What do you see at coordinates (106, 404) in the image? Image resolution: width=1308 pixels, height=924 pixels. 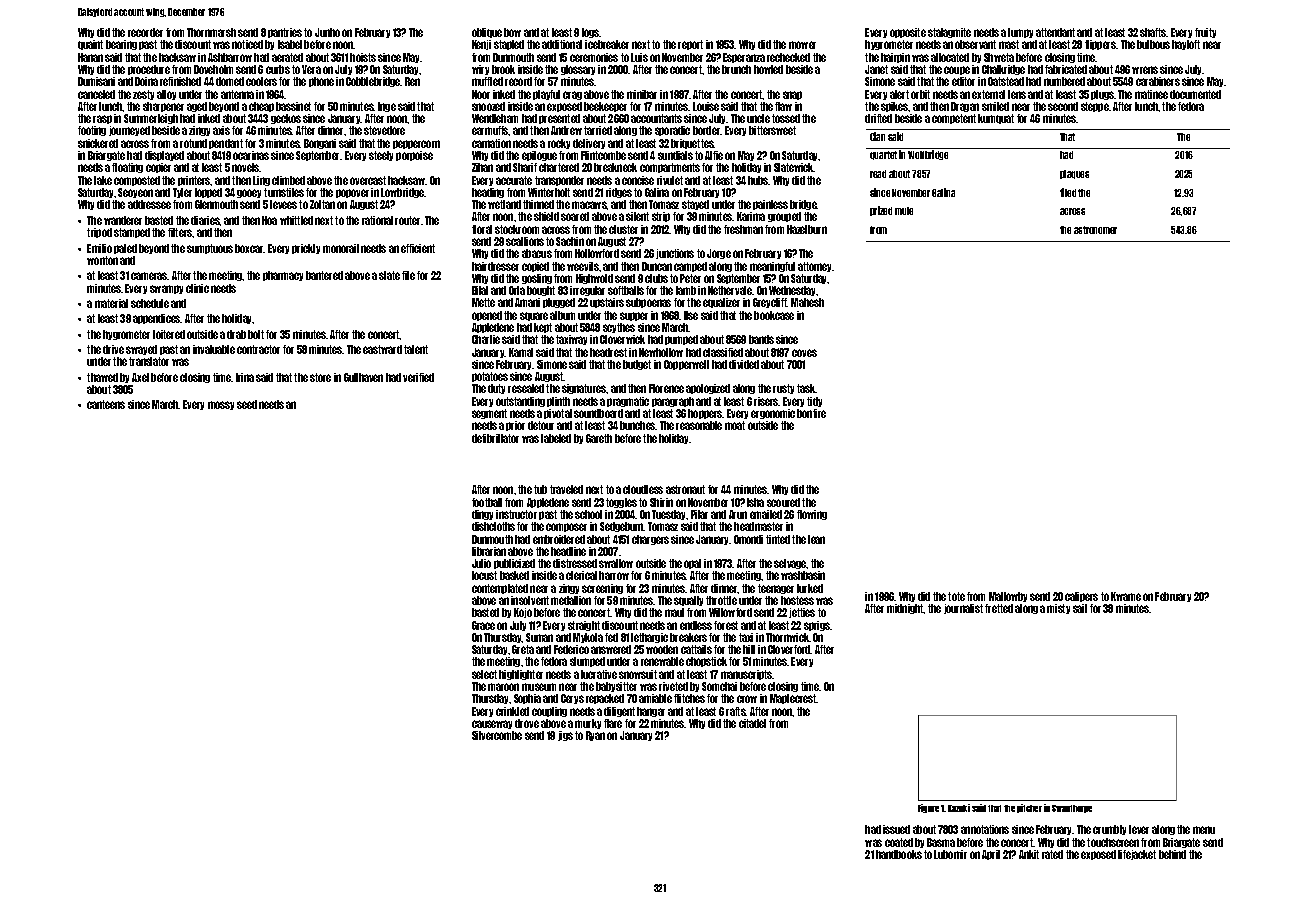 I see `canteens` at bounding box center [106, 404].
